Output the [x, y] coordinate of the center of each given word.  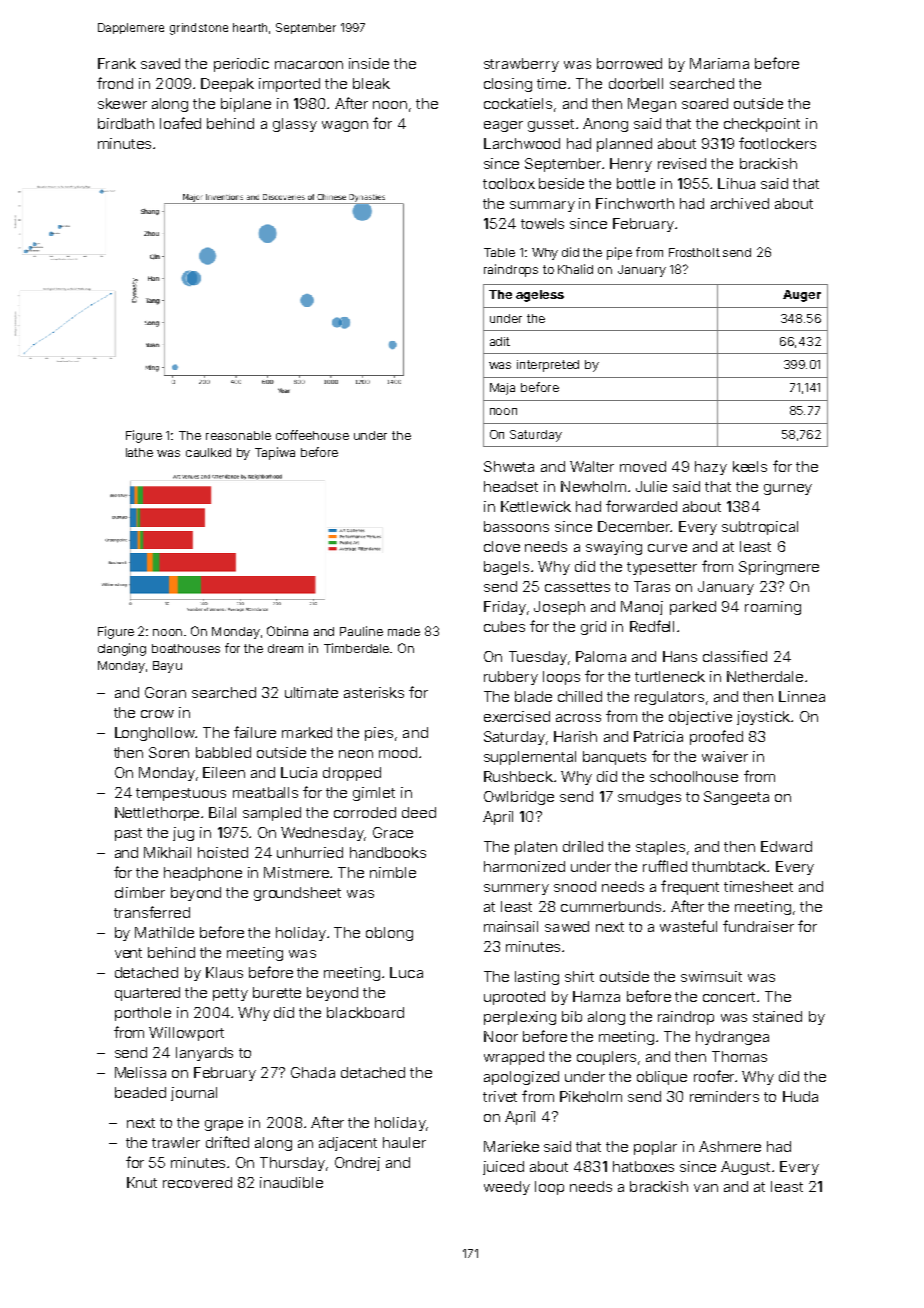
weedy [507, 1188]
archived [740, 203]
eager [503, 126]
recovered [197, 1182]
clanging [122, 649]
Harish [575, 736]
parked [693, 608]
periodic [241, 65]
